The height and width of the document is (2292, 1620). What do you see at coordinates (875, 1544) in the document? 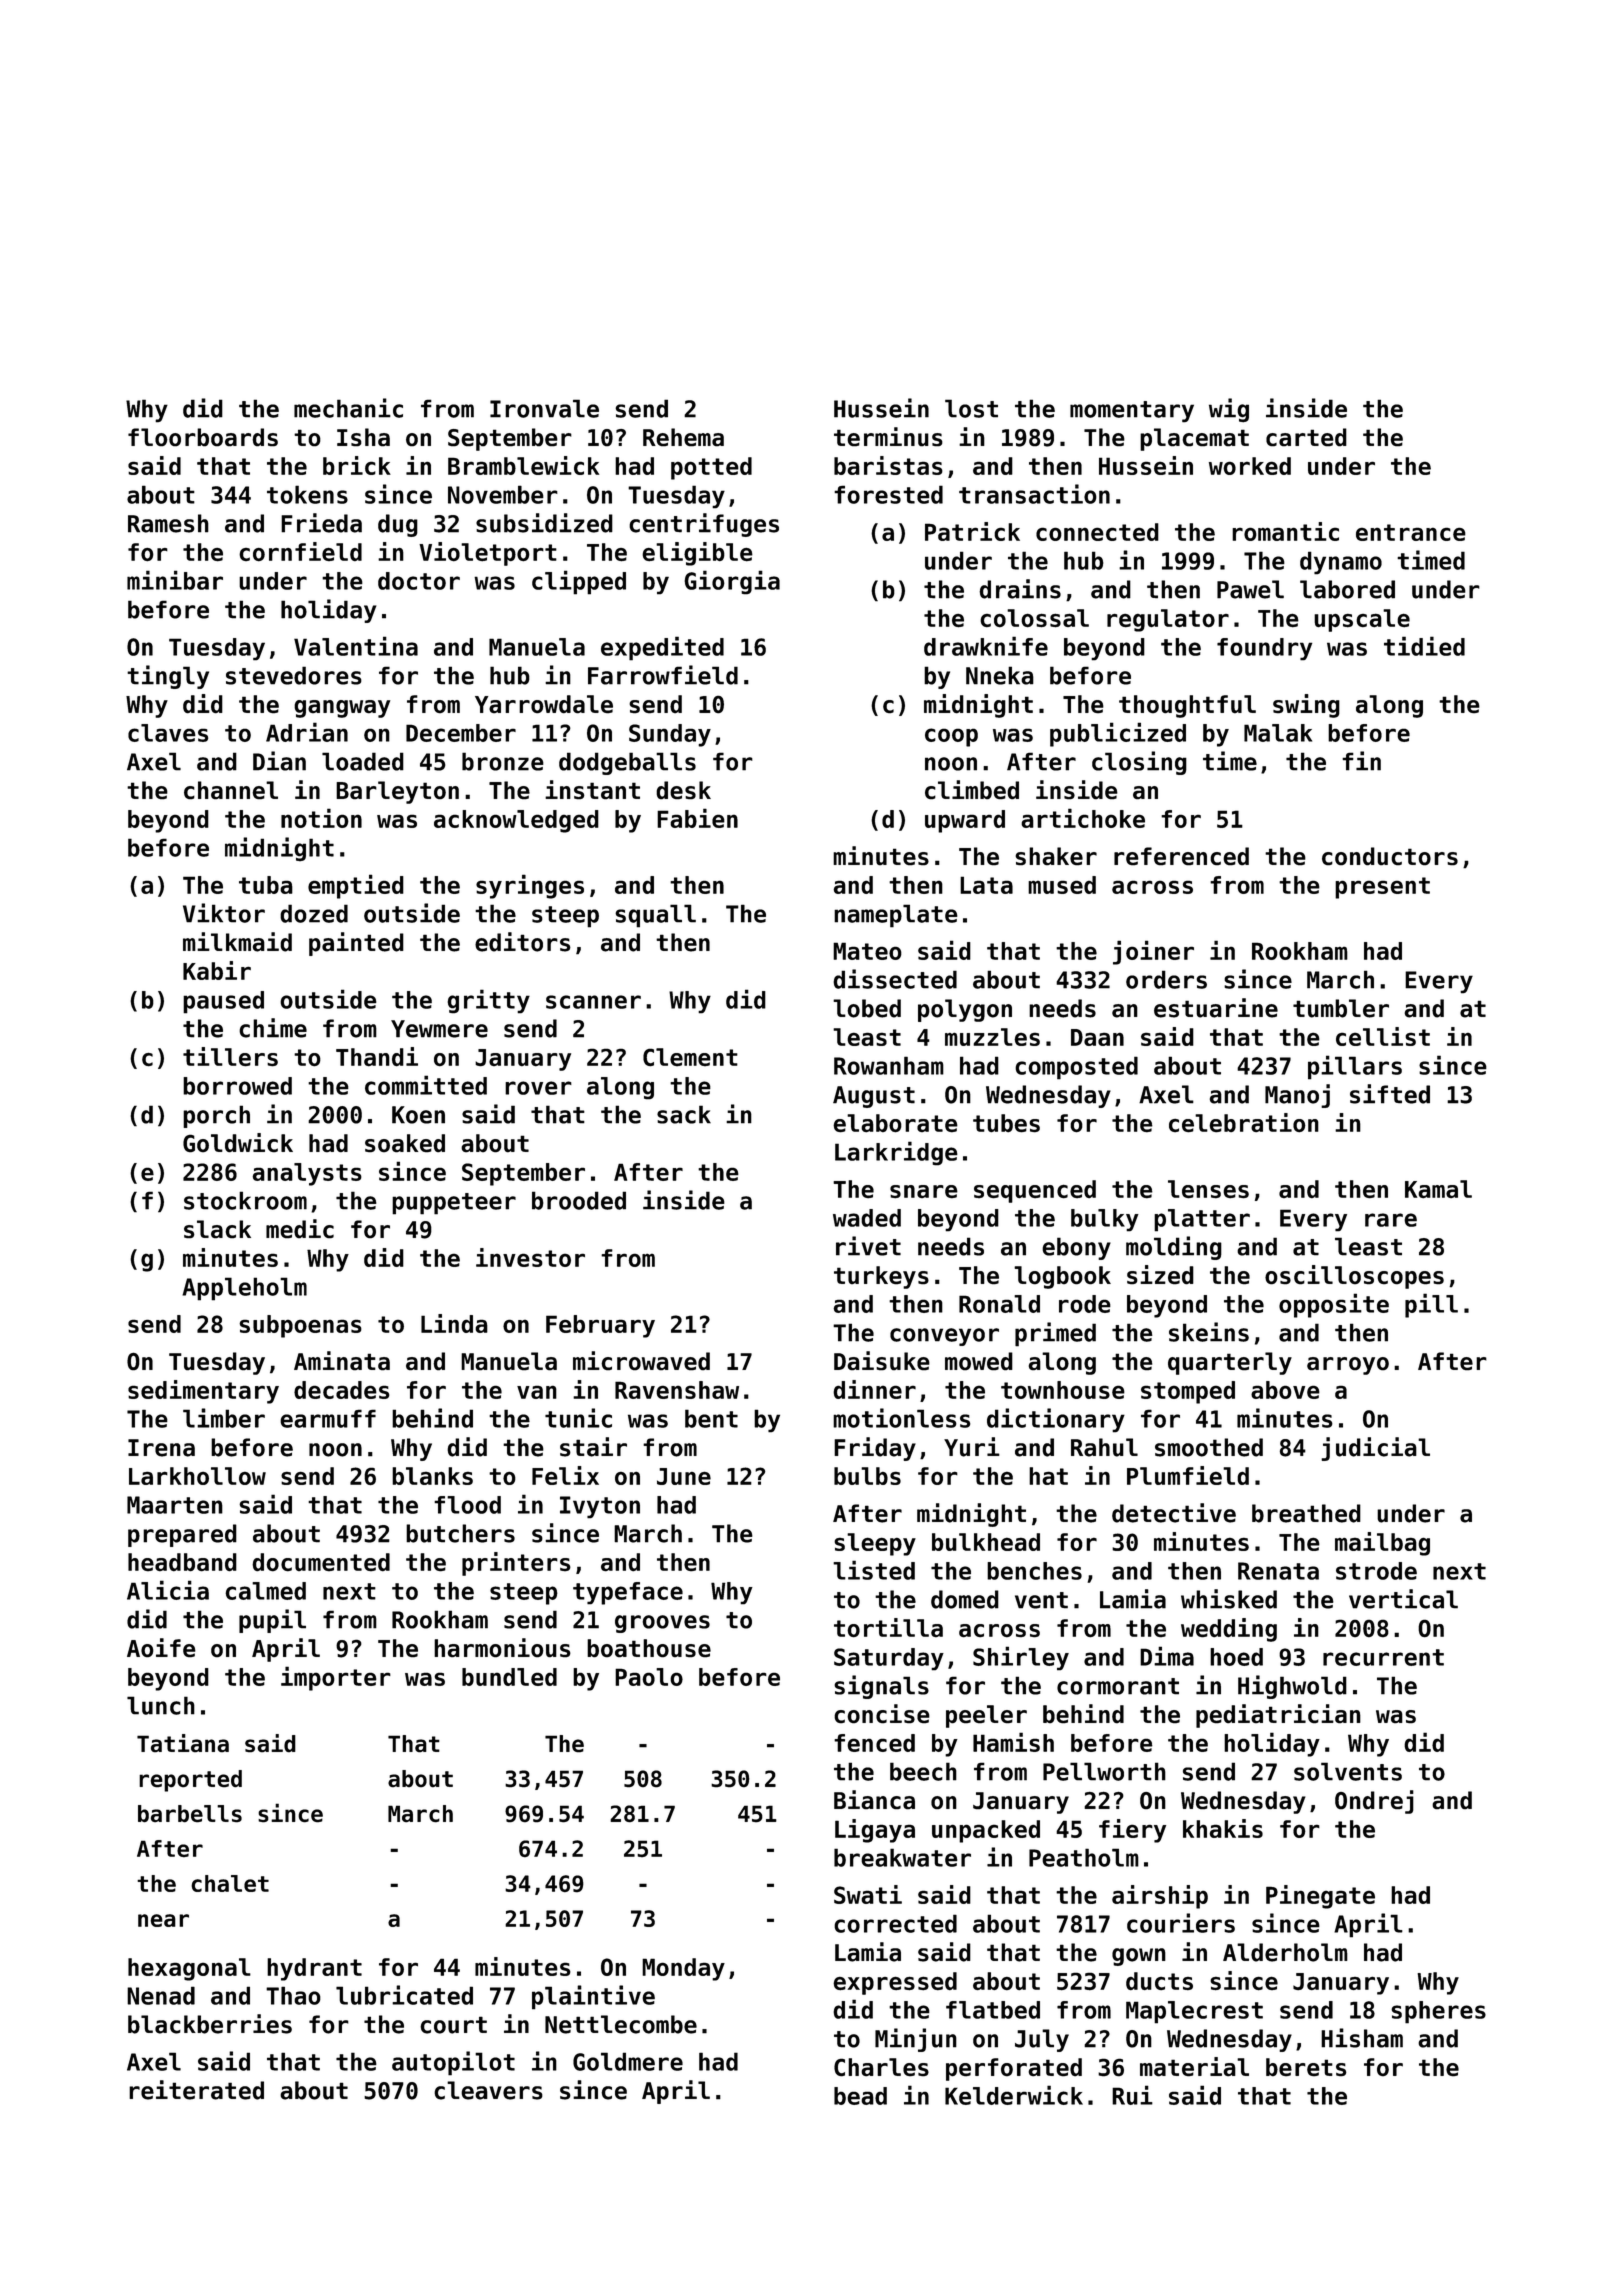
I see `sleepy` at bounding box center [875, 1544].
